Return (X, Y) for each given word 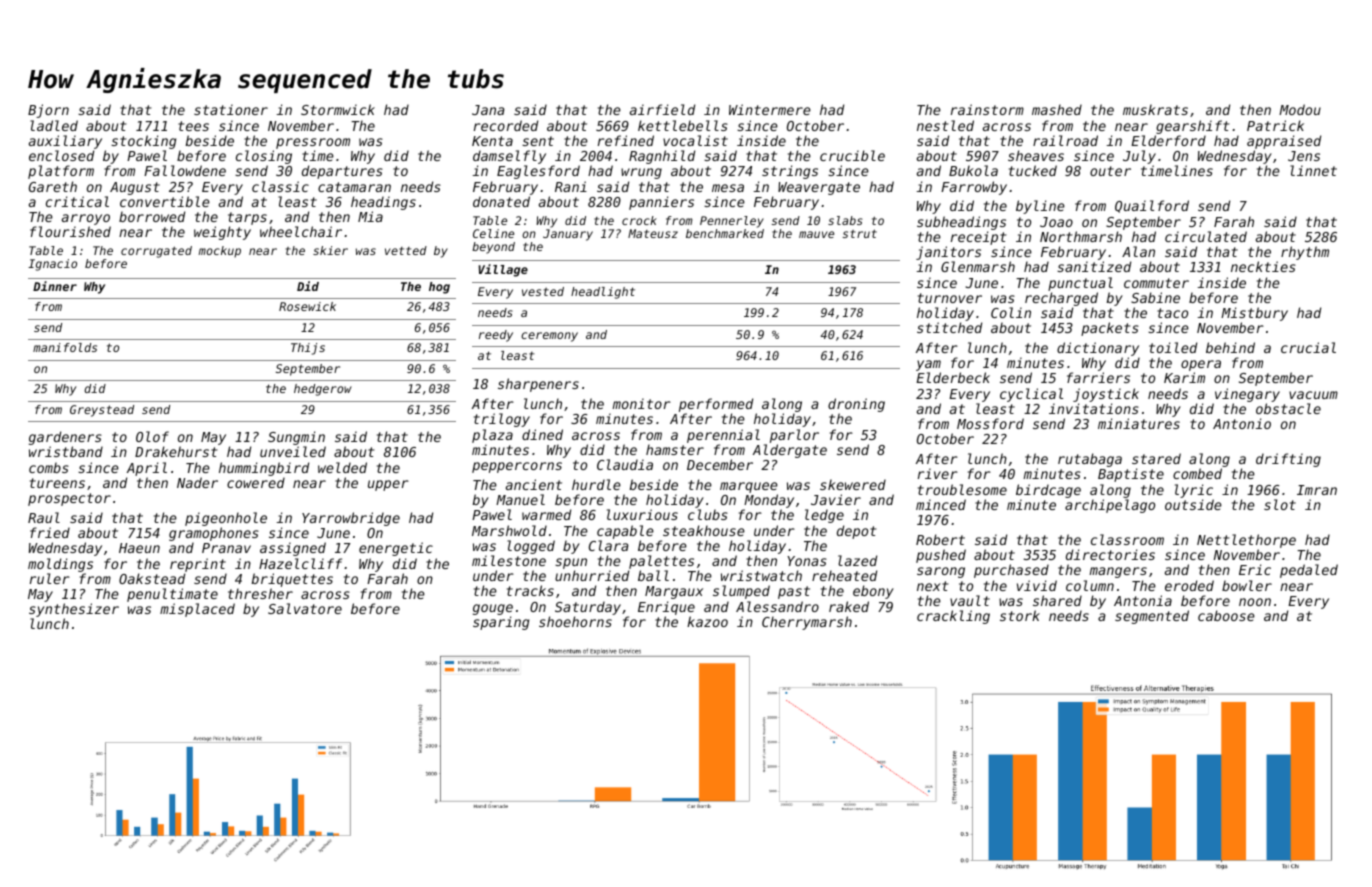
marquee (749, 487)
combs (49, 467)
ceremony (549, 337)
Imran (1317, 490)
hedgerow (323, 390)
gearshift (1192, 127)
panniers (661, 203)
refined (626, 140)
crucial (1308, 347)
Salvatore (305, 608)
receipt (978, 238)
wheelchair (301, 231)
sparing (501, 623)
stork (1020, 615)
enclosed (61, 155)
